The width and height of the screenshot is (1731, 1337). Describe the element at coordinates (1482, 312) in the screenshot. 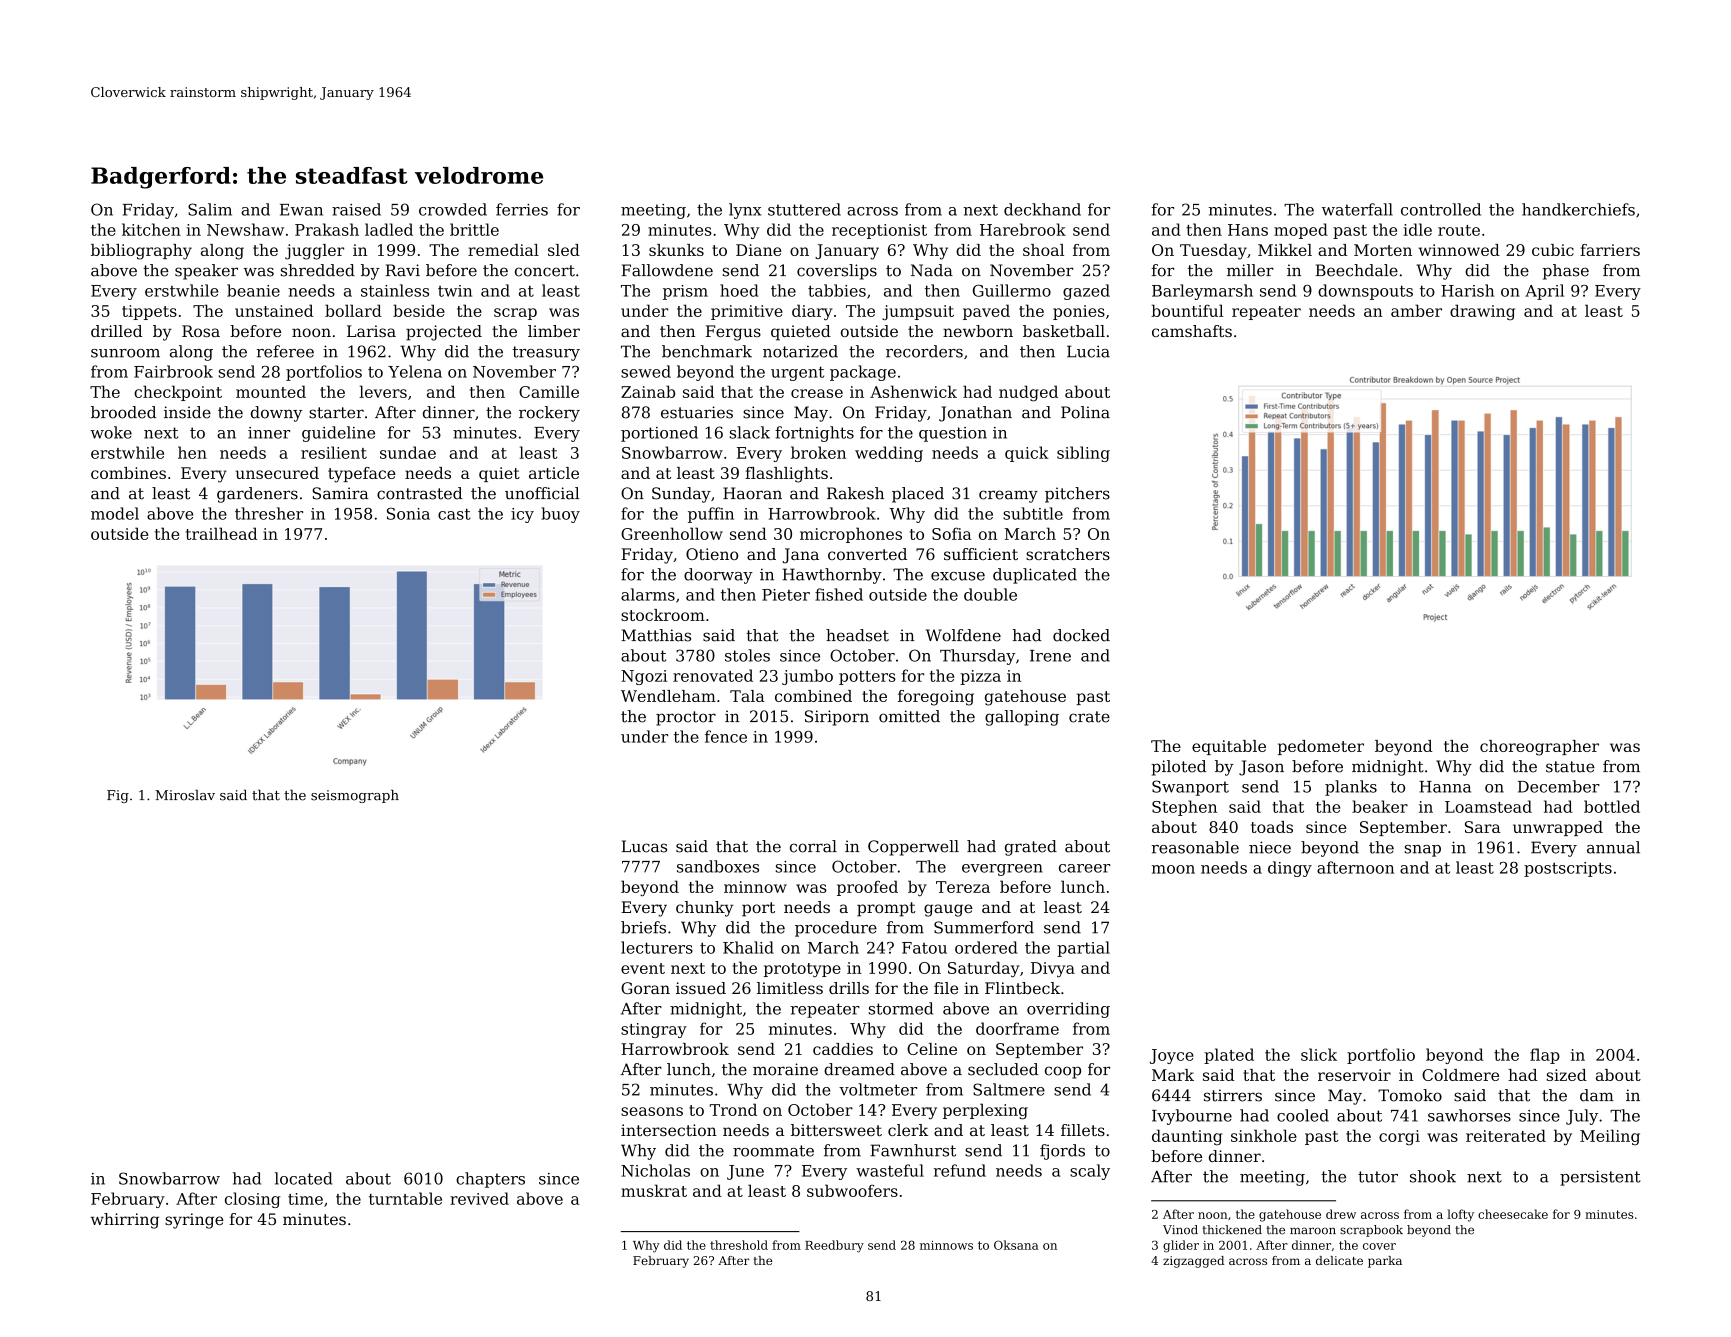

I see `drawing` at that location.
